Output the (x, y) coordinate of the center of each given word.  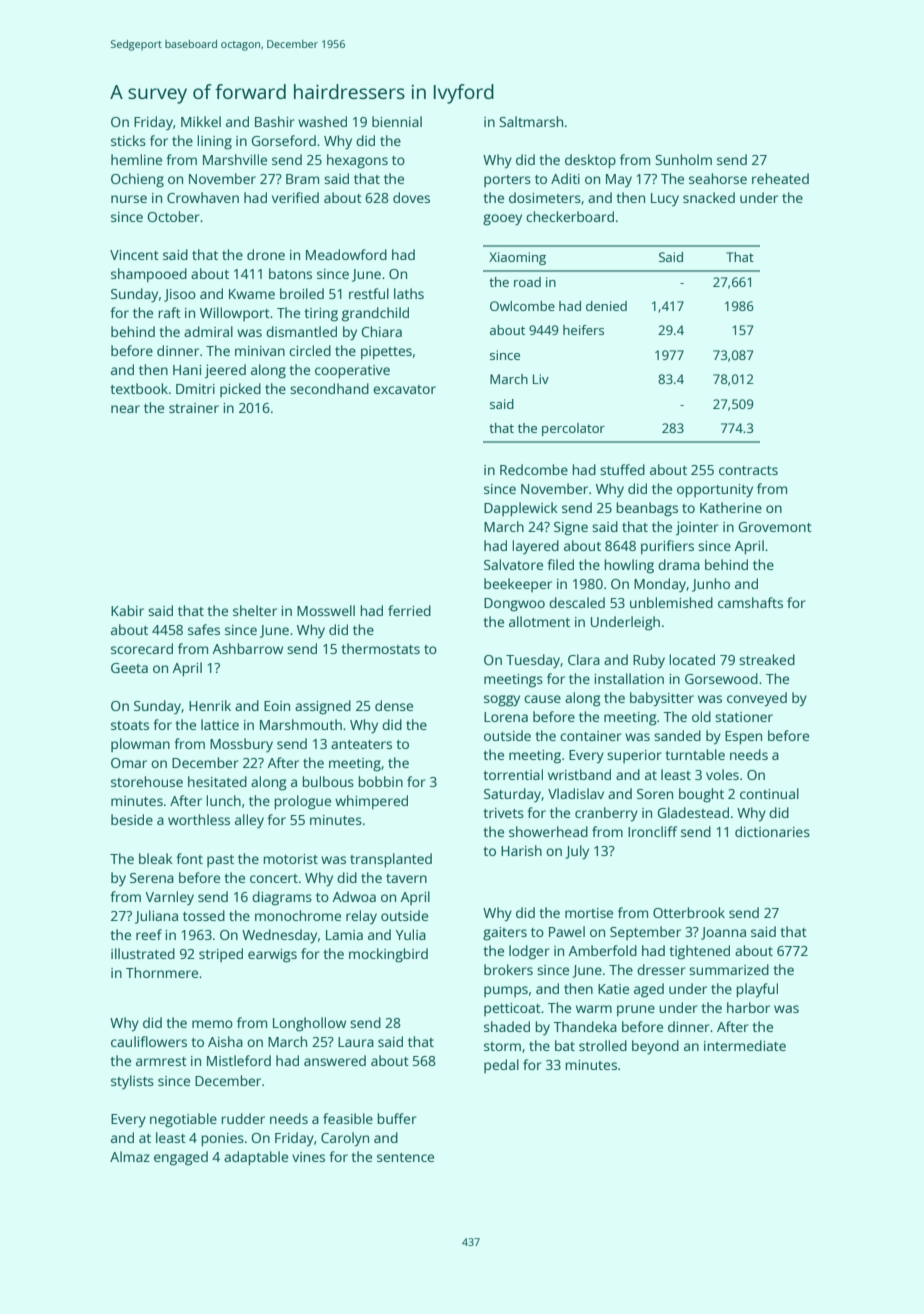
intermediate (745, 1045)
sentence (405, 1157)
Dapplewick (521, 509)
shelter (255, 610)
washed (322, 121)
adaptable (256, 1158)
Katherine (731, 507)
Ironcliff (652, 831)
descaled (577, 602)
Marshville (235, 159)
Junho (711, 585)
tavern (406, 878)
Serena (152, 878)
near (125, 409)
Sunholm (683, 159)
